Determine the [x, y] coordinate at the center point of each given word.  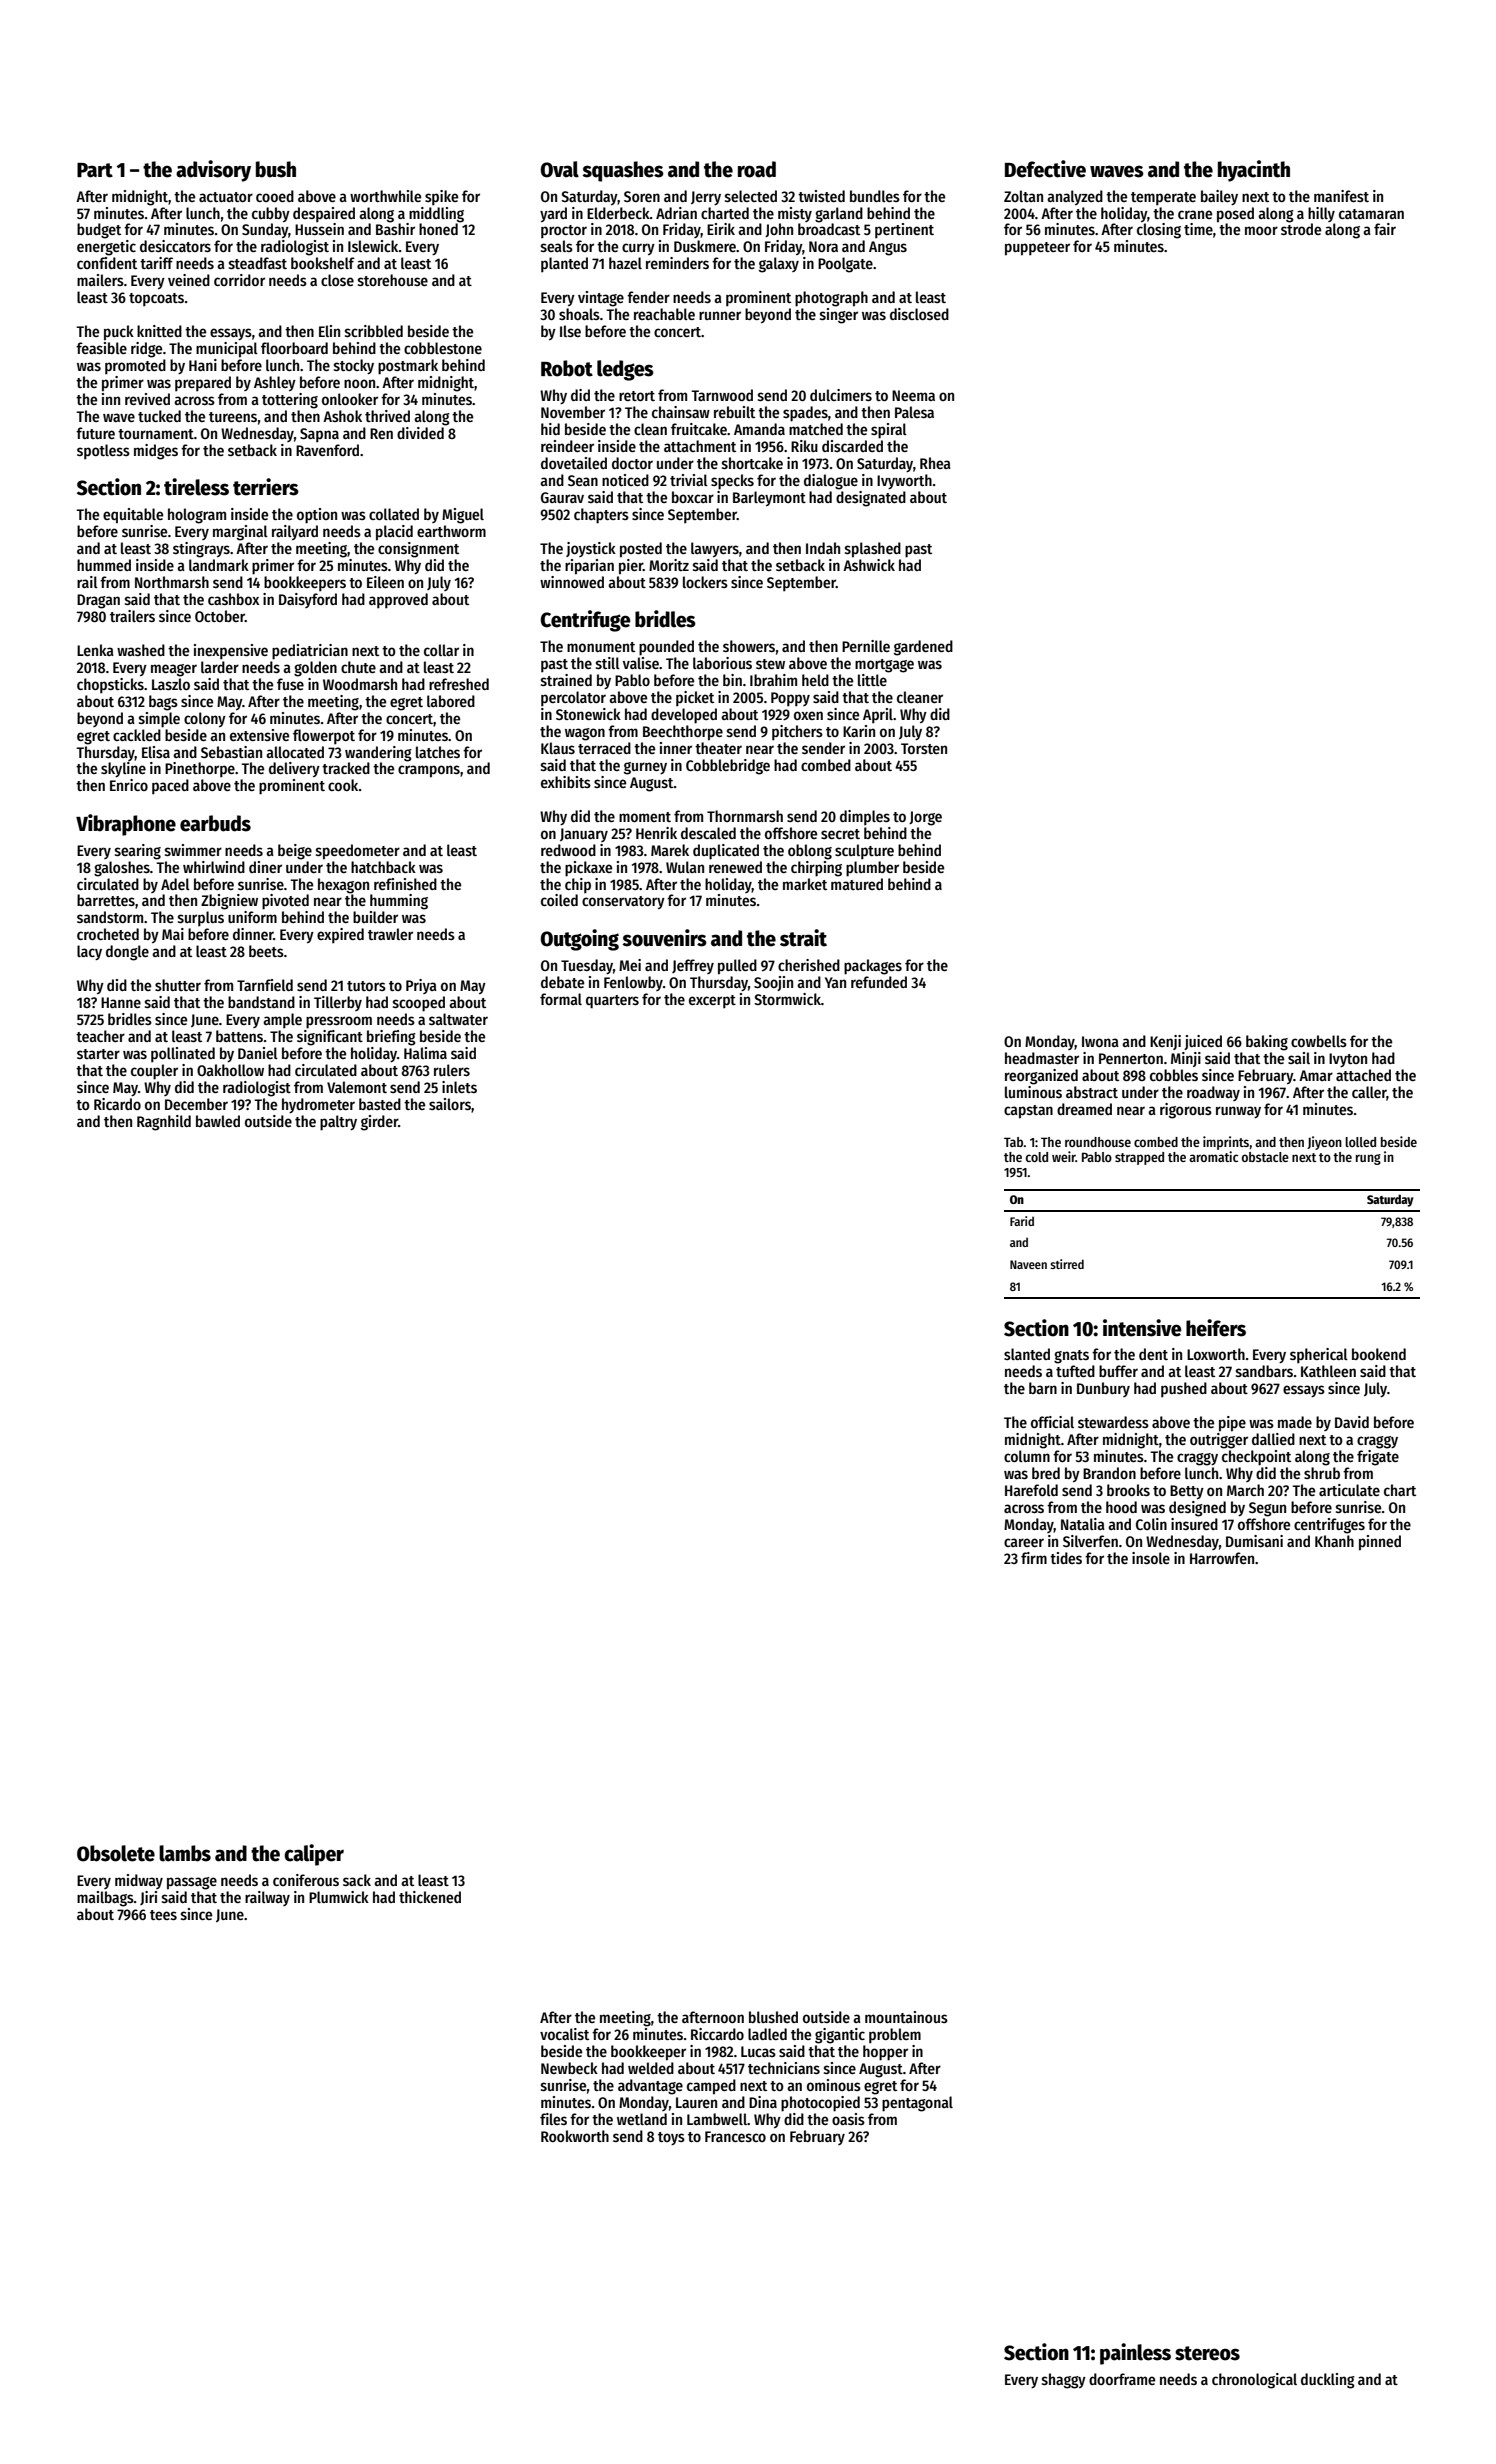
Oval [559, 169]
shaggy [1064, 2381]
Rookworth [575, 2136]
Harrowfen [1222, 1558]
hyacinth [1254, 171]
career [1024, 1542]
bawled [218, 1121]
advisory [213, 171]
